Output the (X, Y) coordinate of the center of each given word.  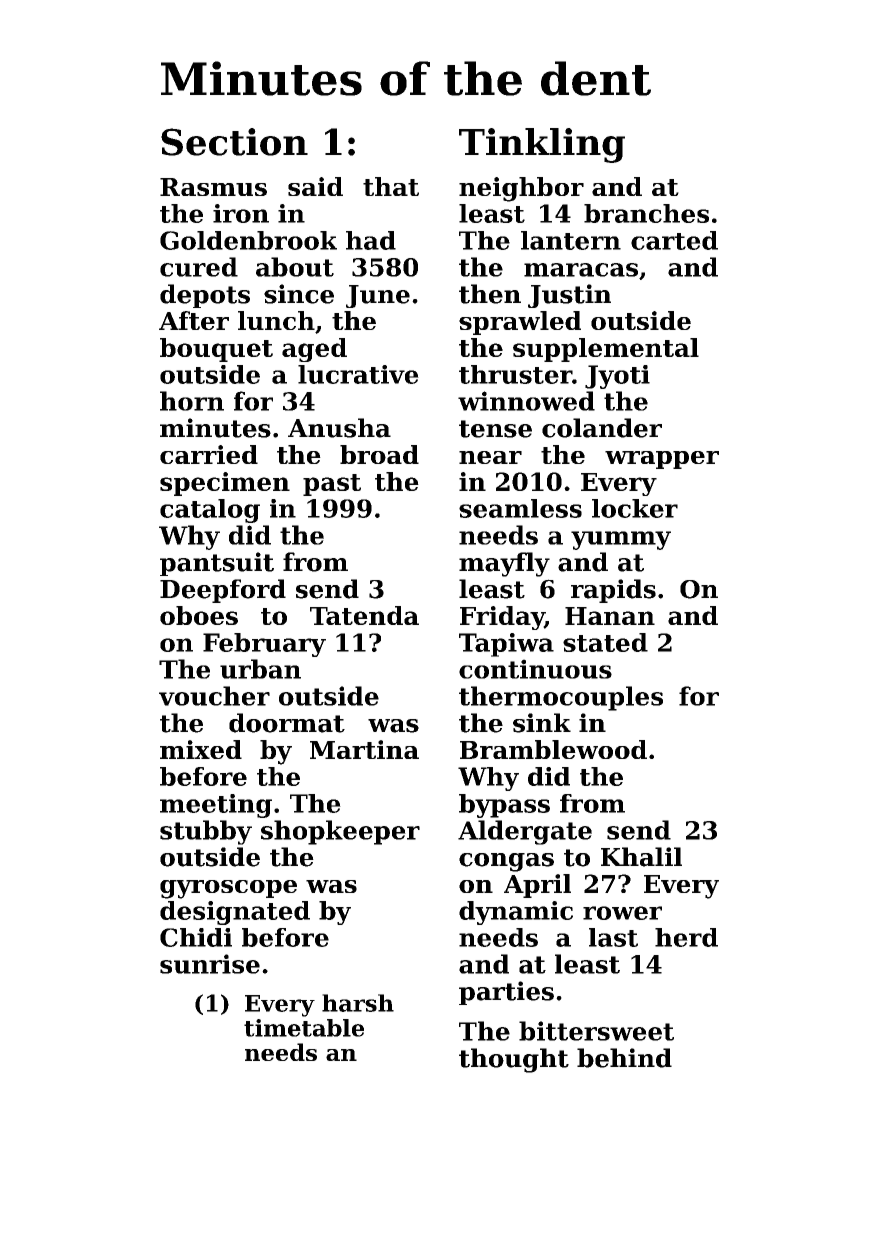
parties (506, 993)
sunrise (210, 964)
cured (199, 267)
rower (622, 913)
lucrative (358, 374)
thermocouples (561, 698)
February (264, 645)
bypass (504, 806)
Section (234, 142)
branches (646, 213)
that (391, 186)
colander (602, 428)
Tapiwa (506, 645)
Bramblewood (553, 749)
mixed (201, 749)
